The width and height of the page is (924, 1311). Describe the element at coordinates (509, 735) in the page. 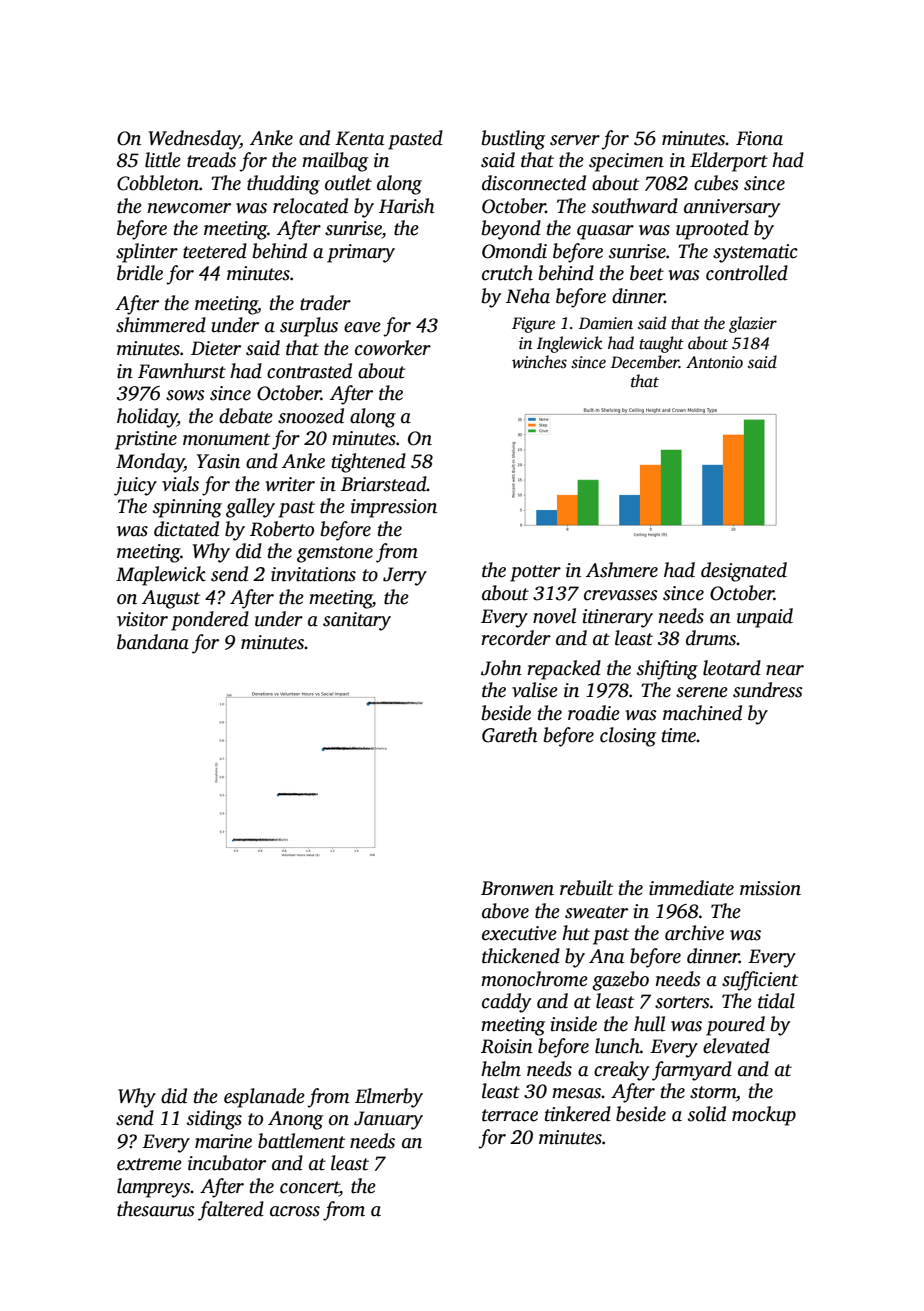

I see `Gareth` at that location.
